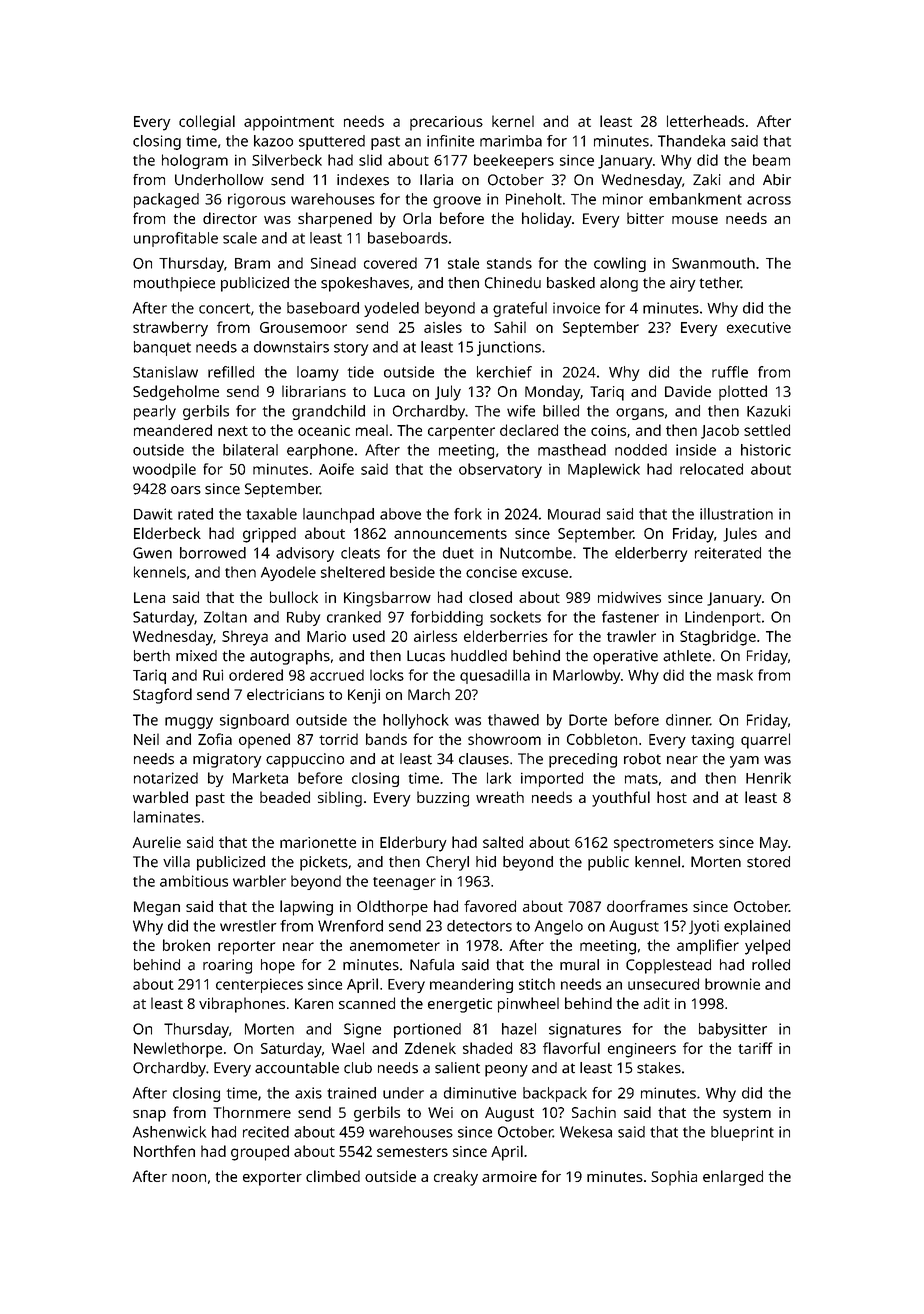 The image size is (924, 1314). What do you see at coordinates (707, 180) in the document?
I see `Zaki` at bounding box center [707, 180].
